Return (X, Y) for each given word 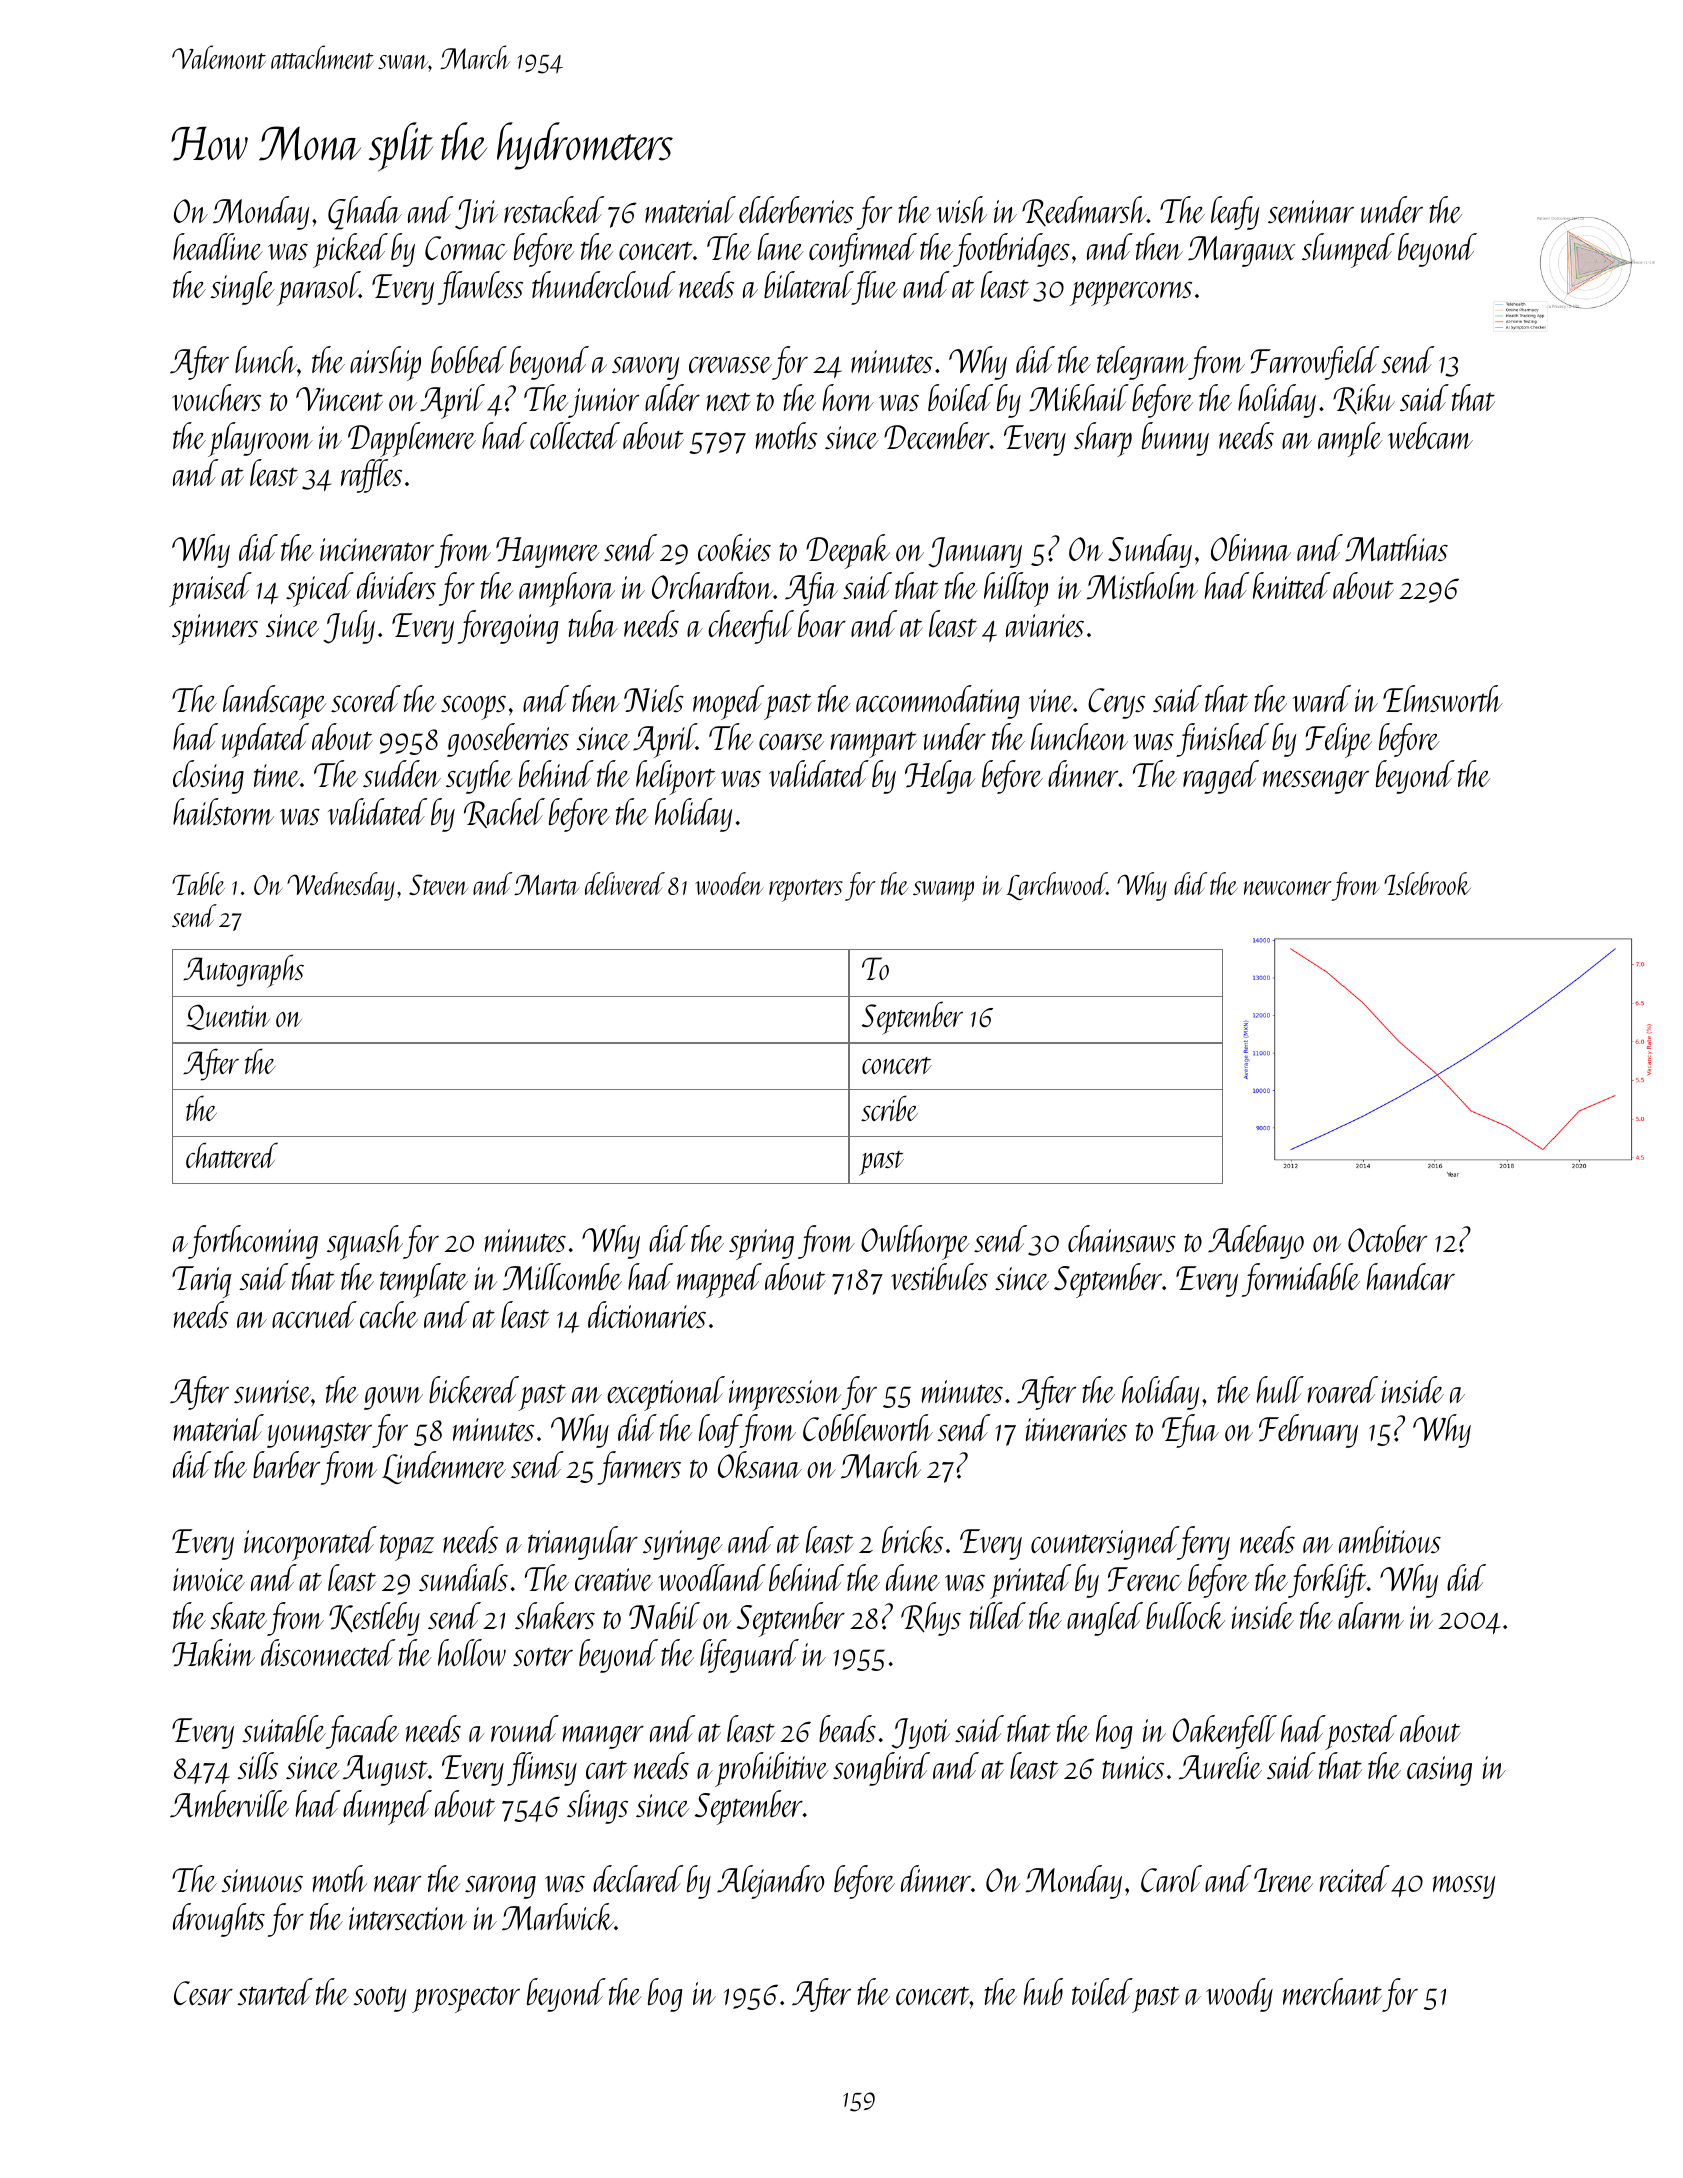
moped (728, 702)
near (397, 1883)
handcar (1411, 1276)
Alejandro (770, 1882)
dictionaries (647, 1314)
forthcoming (253, 1242)
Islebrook (1427, 883)
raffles (371, 476)
